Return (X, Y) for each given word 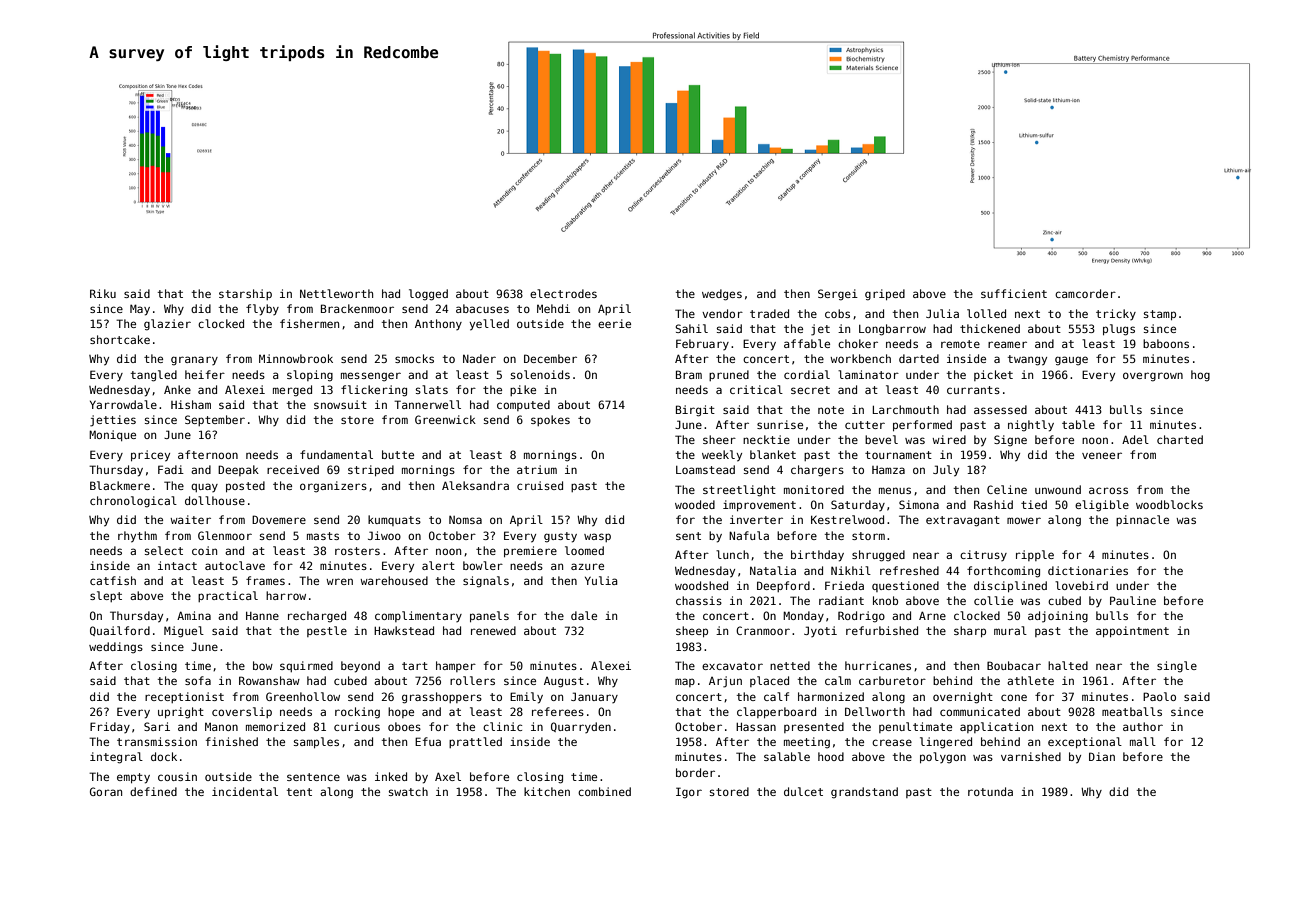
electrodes (563, 293)
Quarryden (581, 727)
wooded (695, 504)
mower (1024, 520)
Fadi (171, 469)
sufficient (1014, 293)
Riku (103, 293)
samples (316, 742)
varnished (1031, 756)
